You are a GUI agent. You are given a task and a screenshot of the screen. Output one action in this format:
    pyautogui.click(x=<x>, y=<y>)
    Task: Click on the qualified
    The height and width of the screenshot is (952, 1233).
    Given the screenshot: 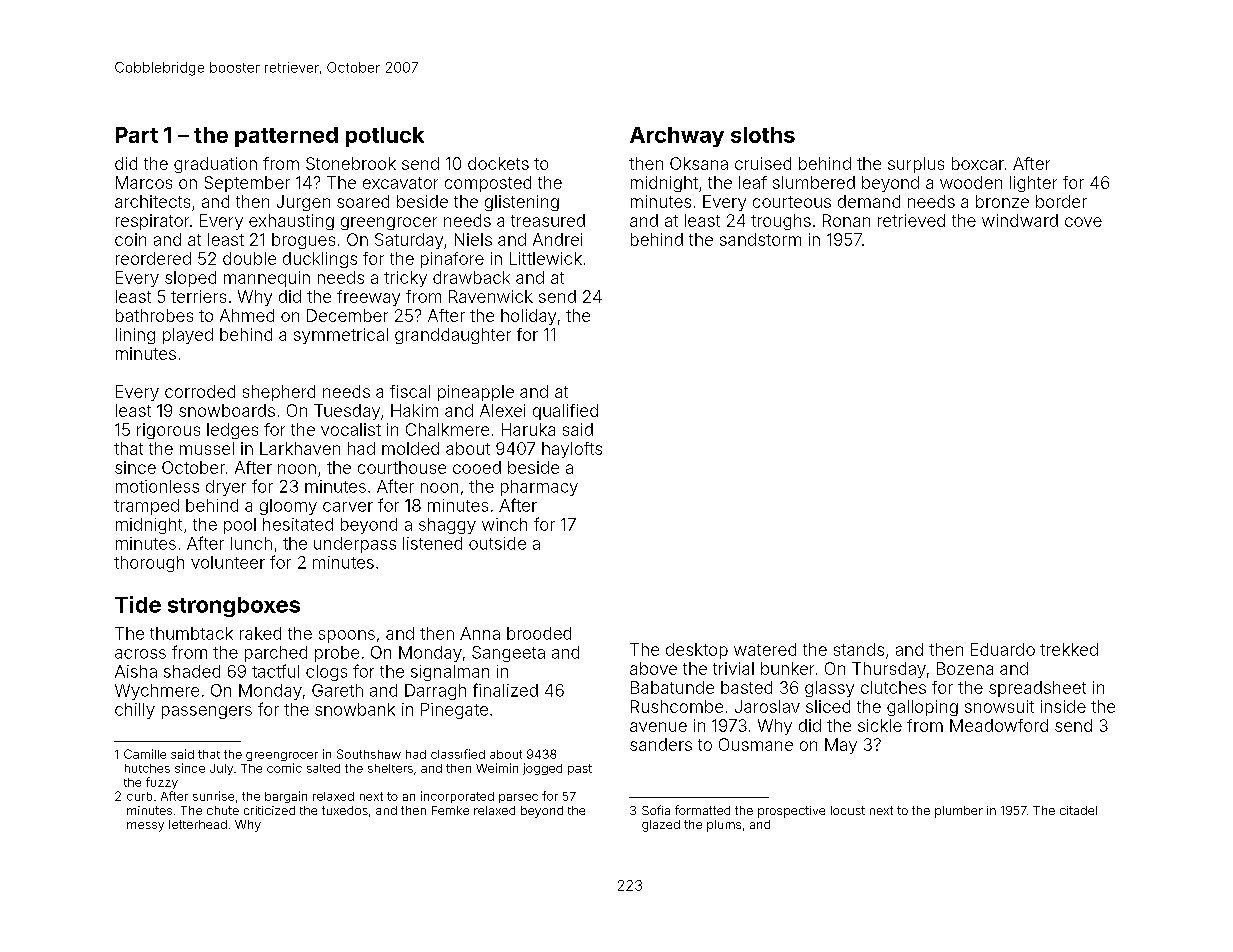 What is the action you would take?
    pyautogui.click(x=565, y=412)
